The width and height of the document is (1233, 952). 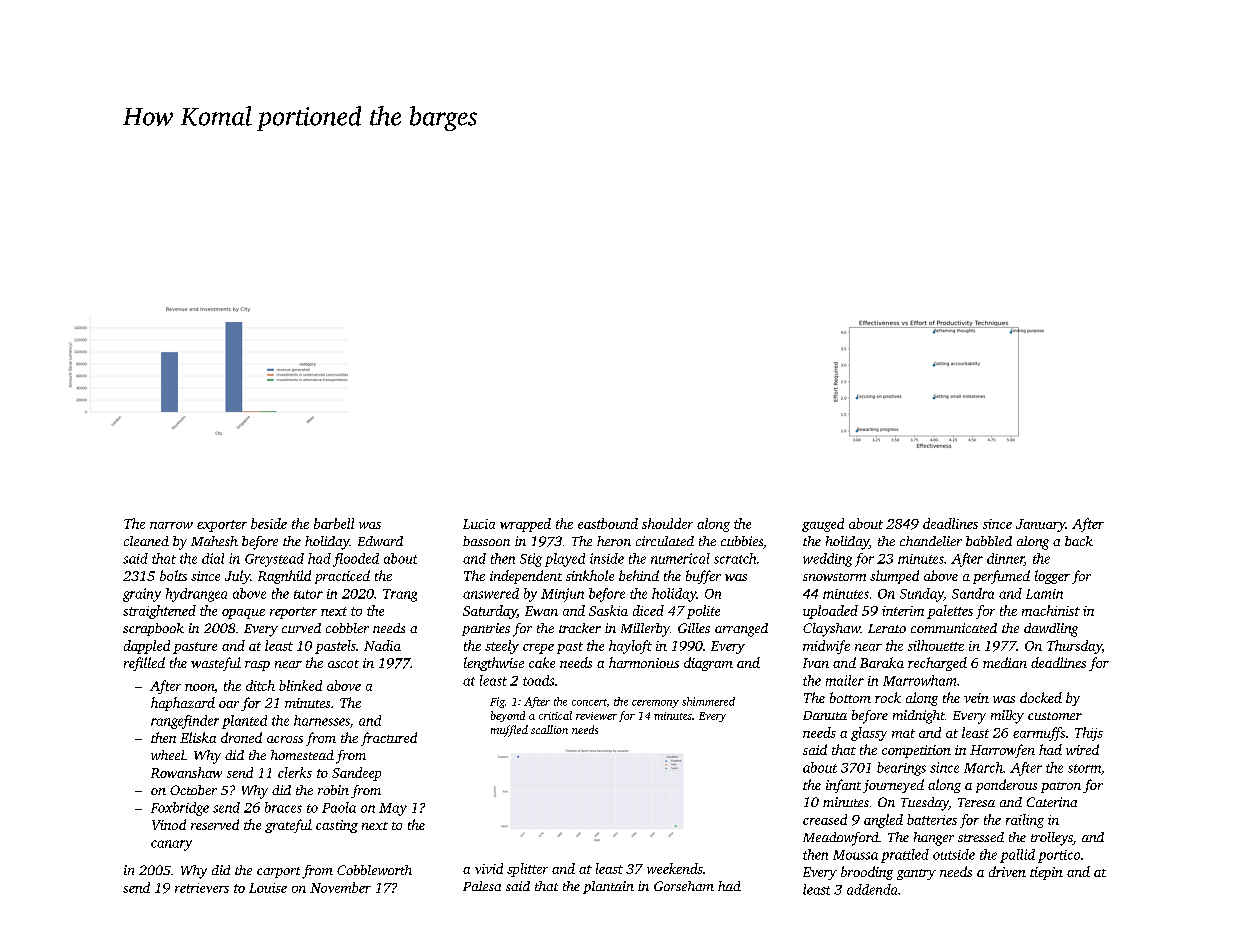 I want to click on shoulder, so click(x=667, y=523).
